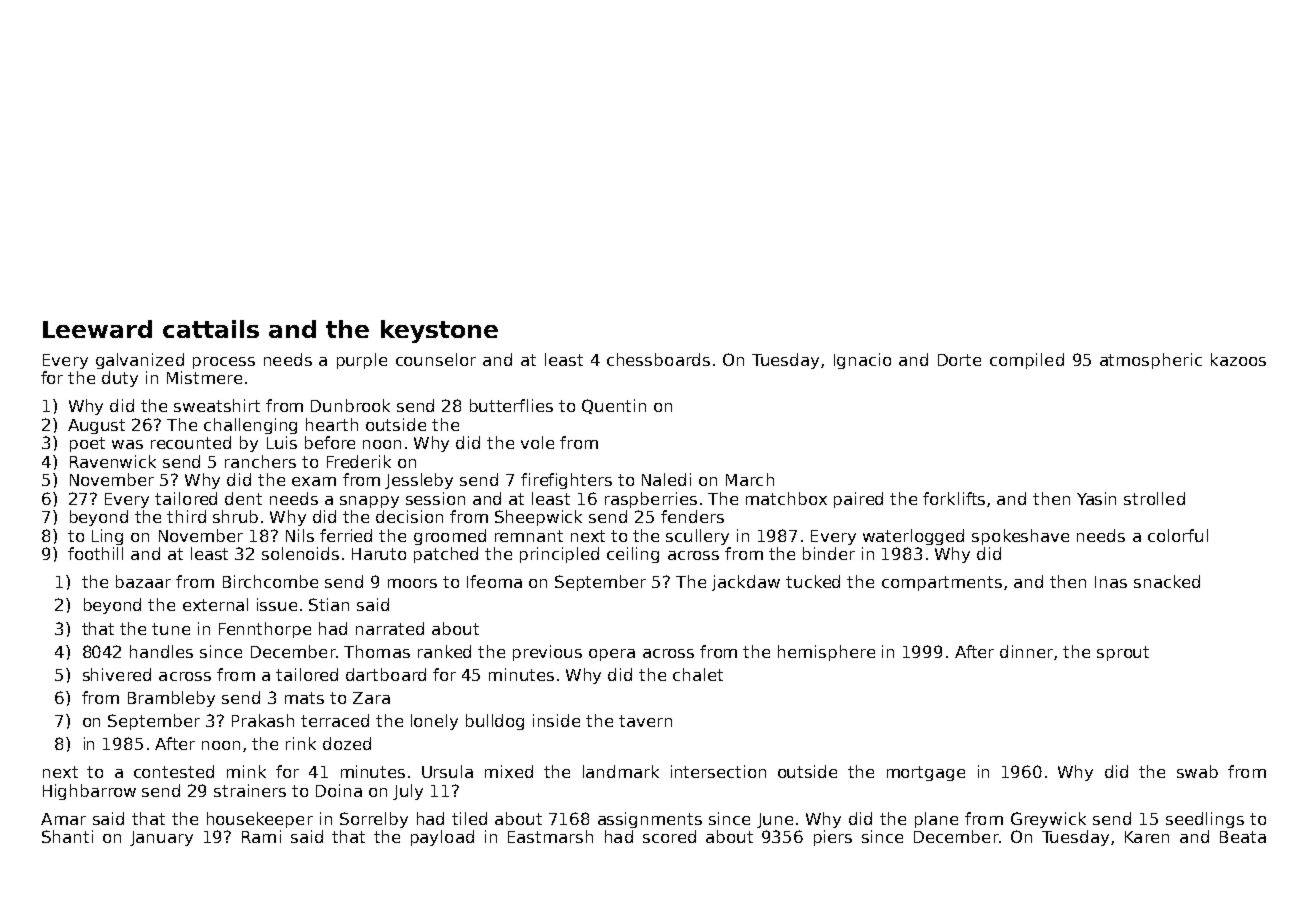  Describe the element at coordinates (621, 771) in the screenshot. I see `landmark` at that location.
